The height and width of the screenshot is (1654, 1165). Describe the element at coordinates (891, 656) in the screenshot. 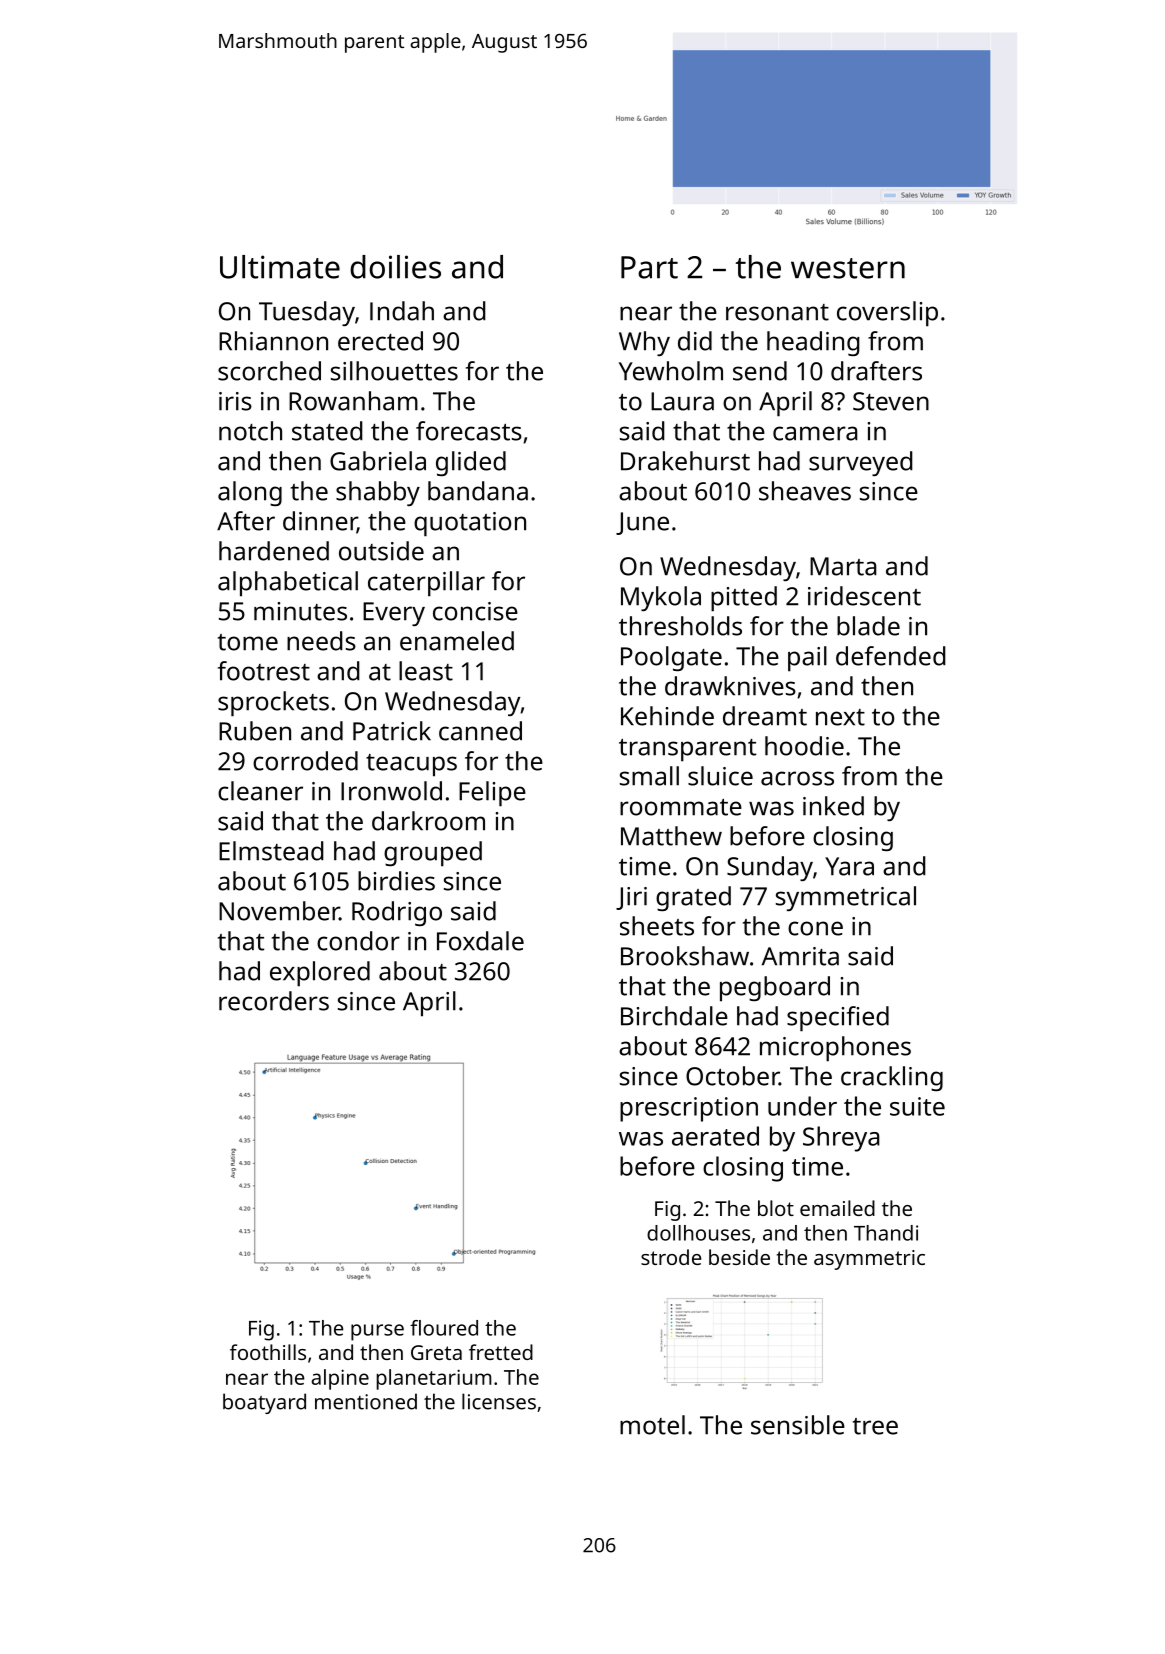

I see `defended` at that location.
